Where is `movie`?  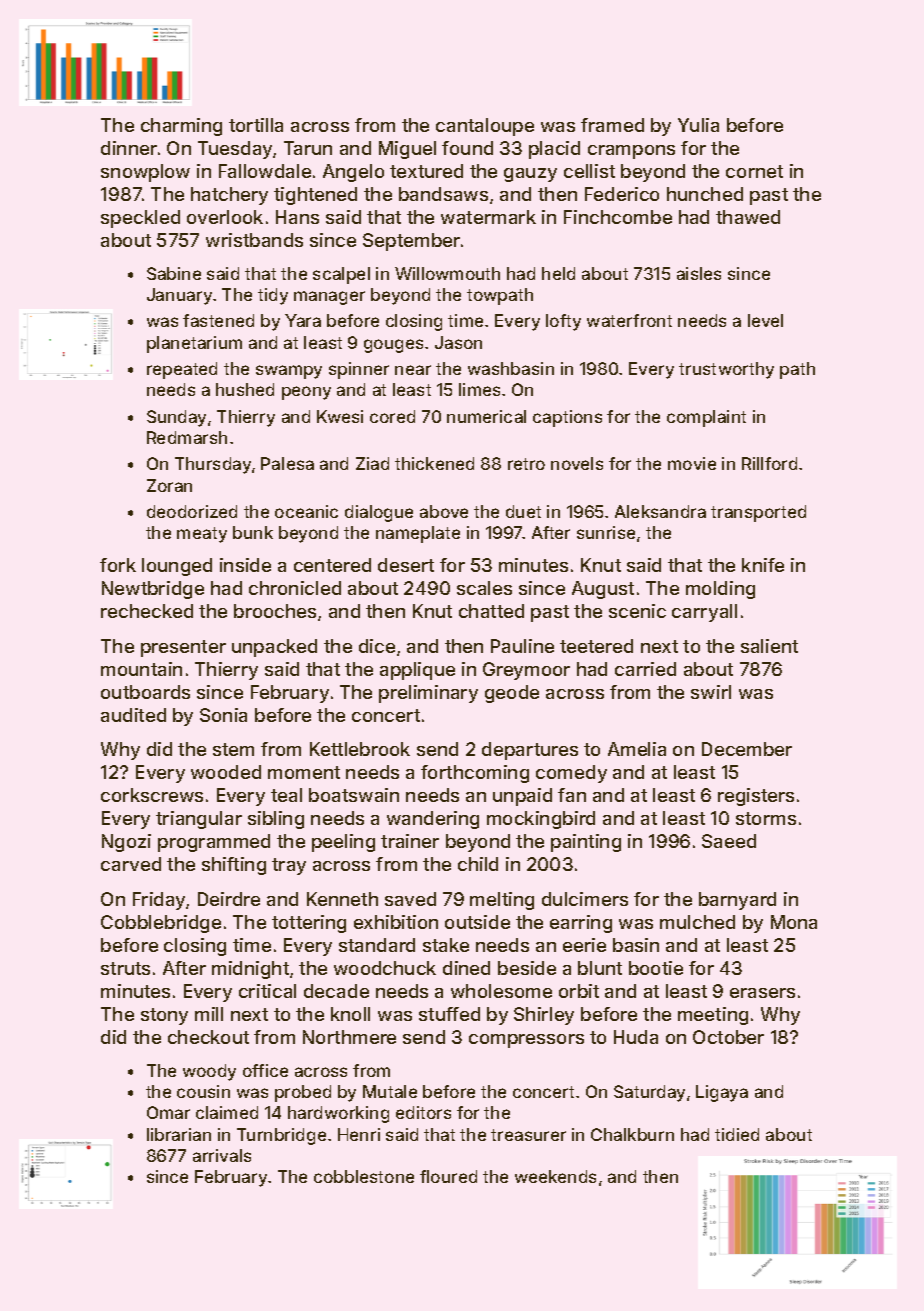 movie is located at coordinates (692, 463).
